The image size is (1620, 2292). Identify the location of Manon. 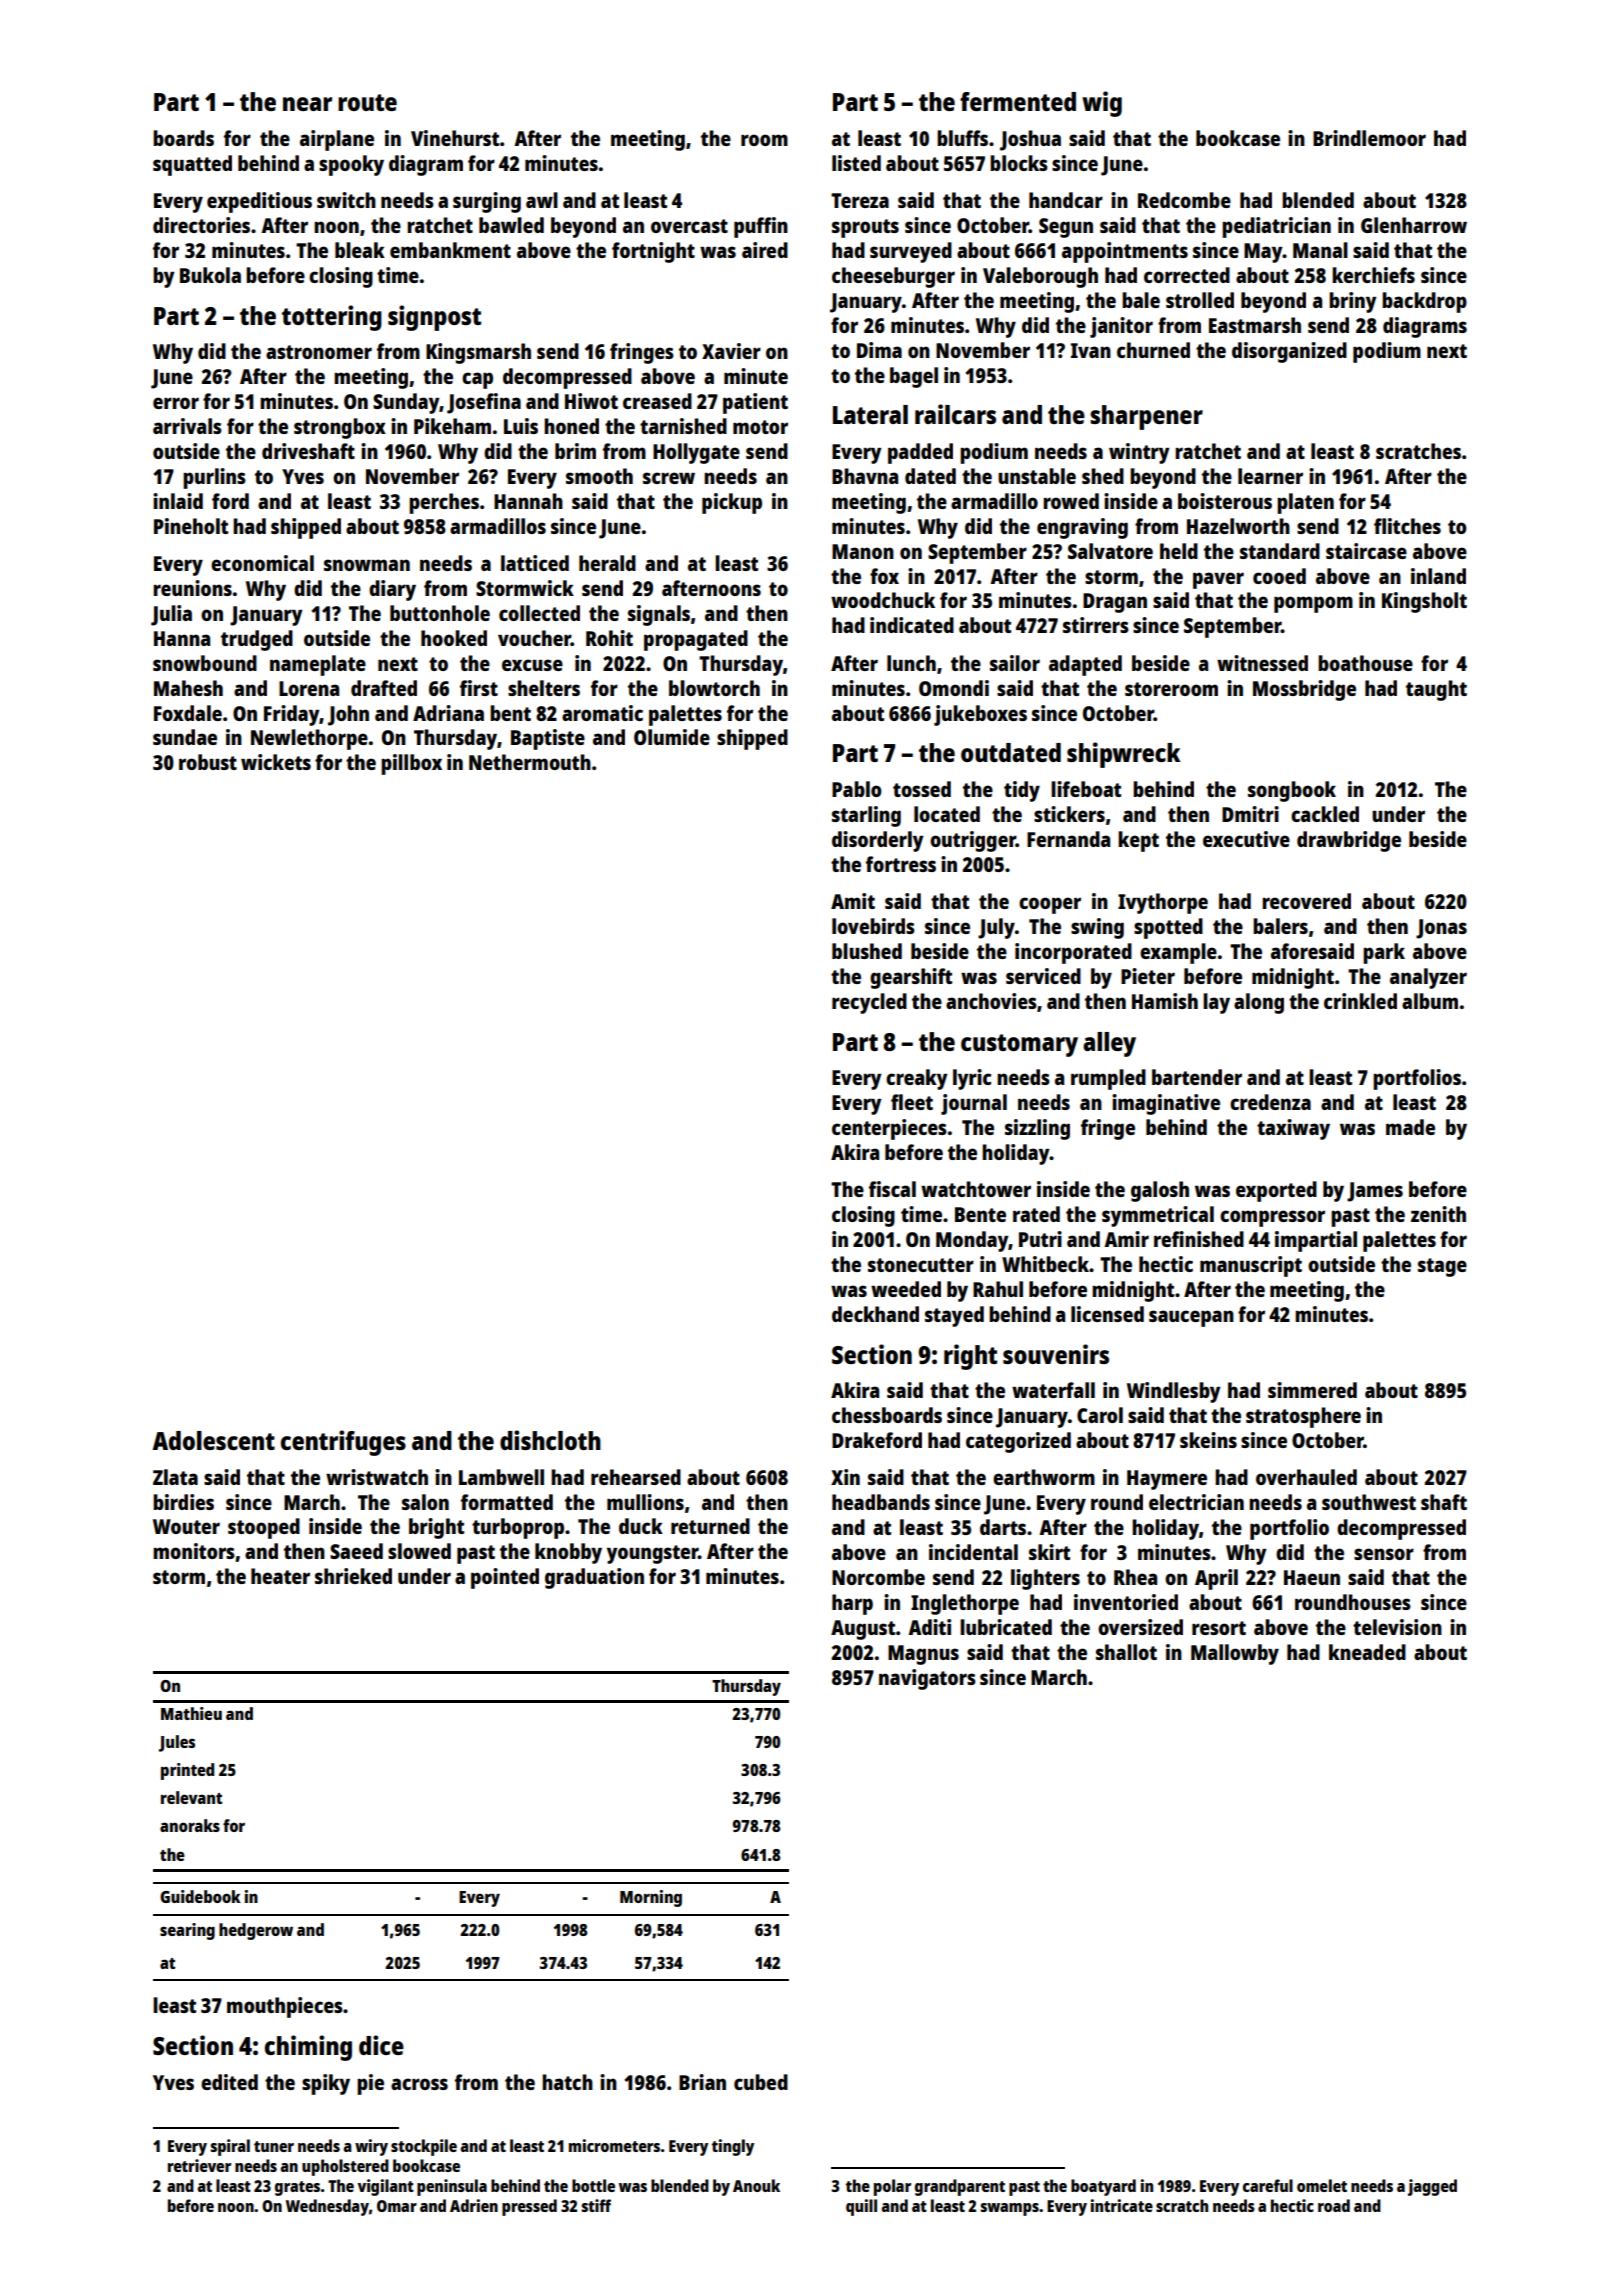
(863, 551).
